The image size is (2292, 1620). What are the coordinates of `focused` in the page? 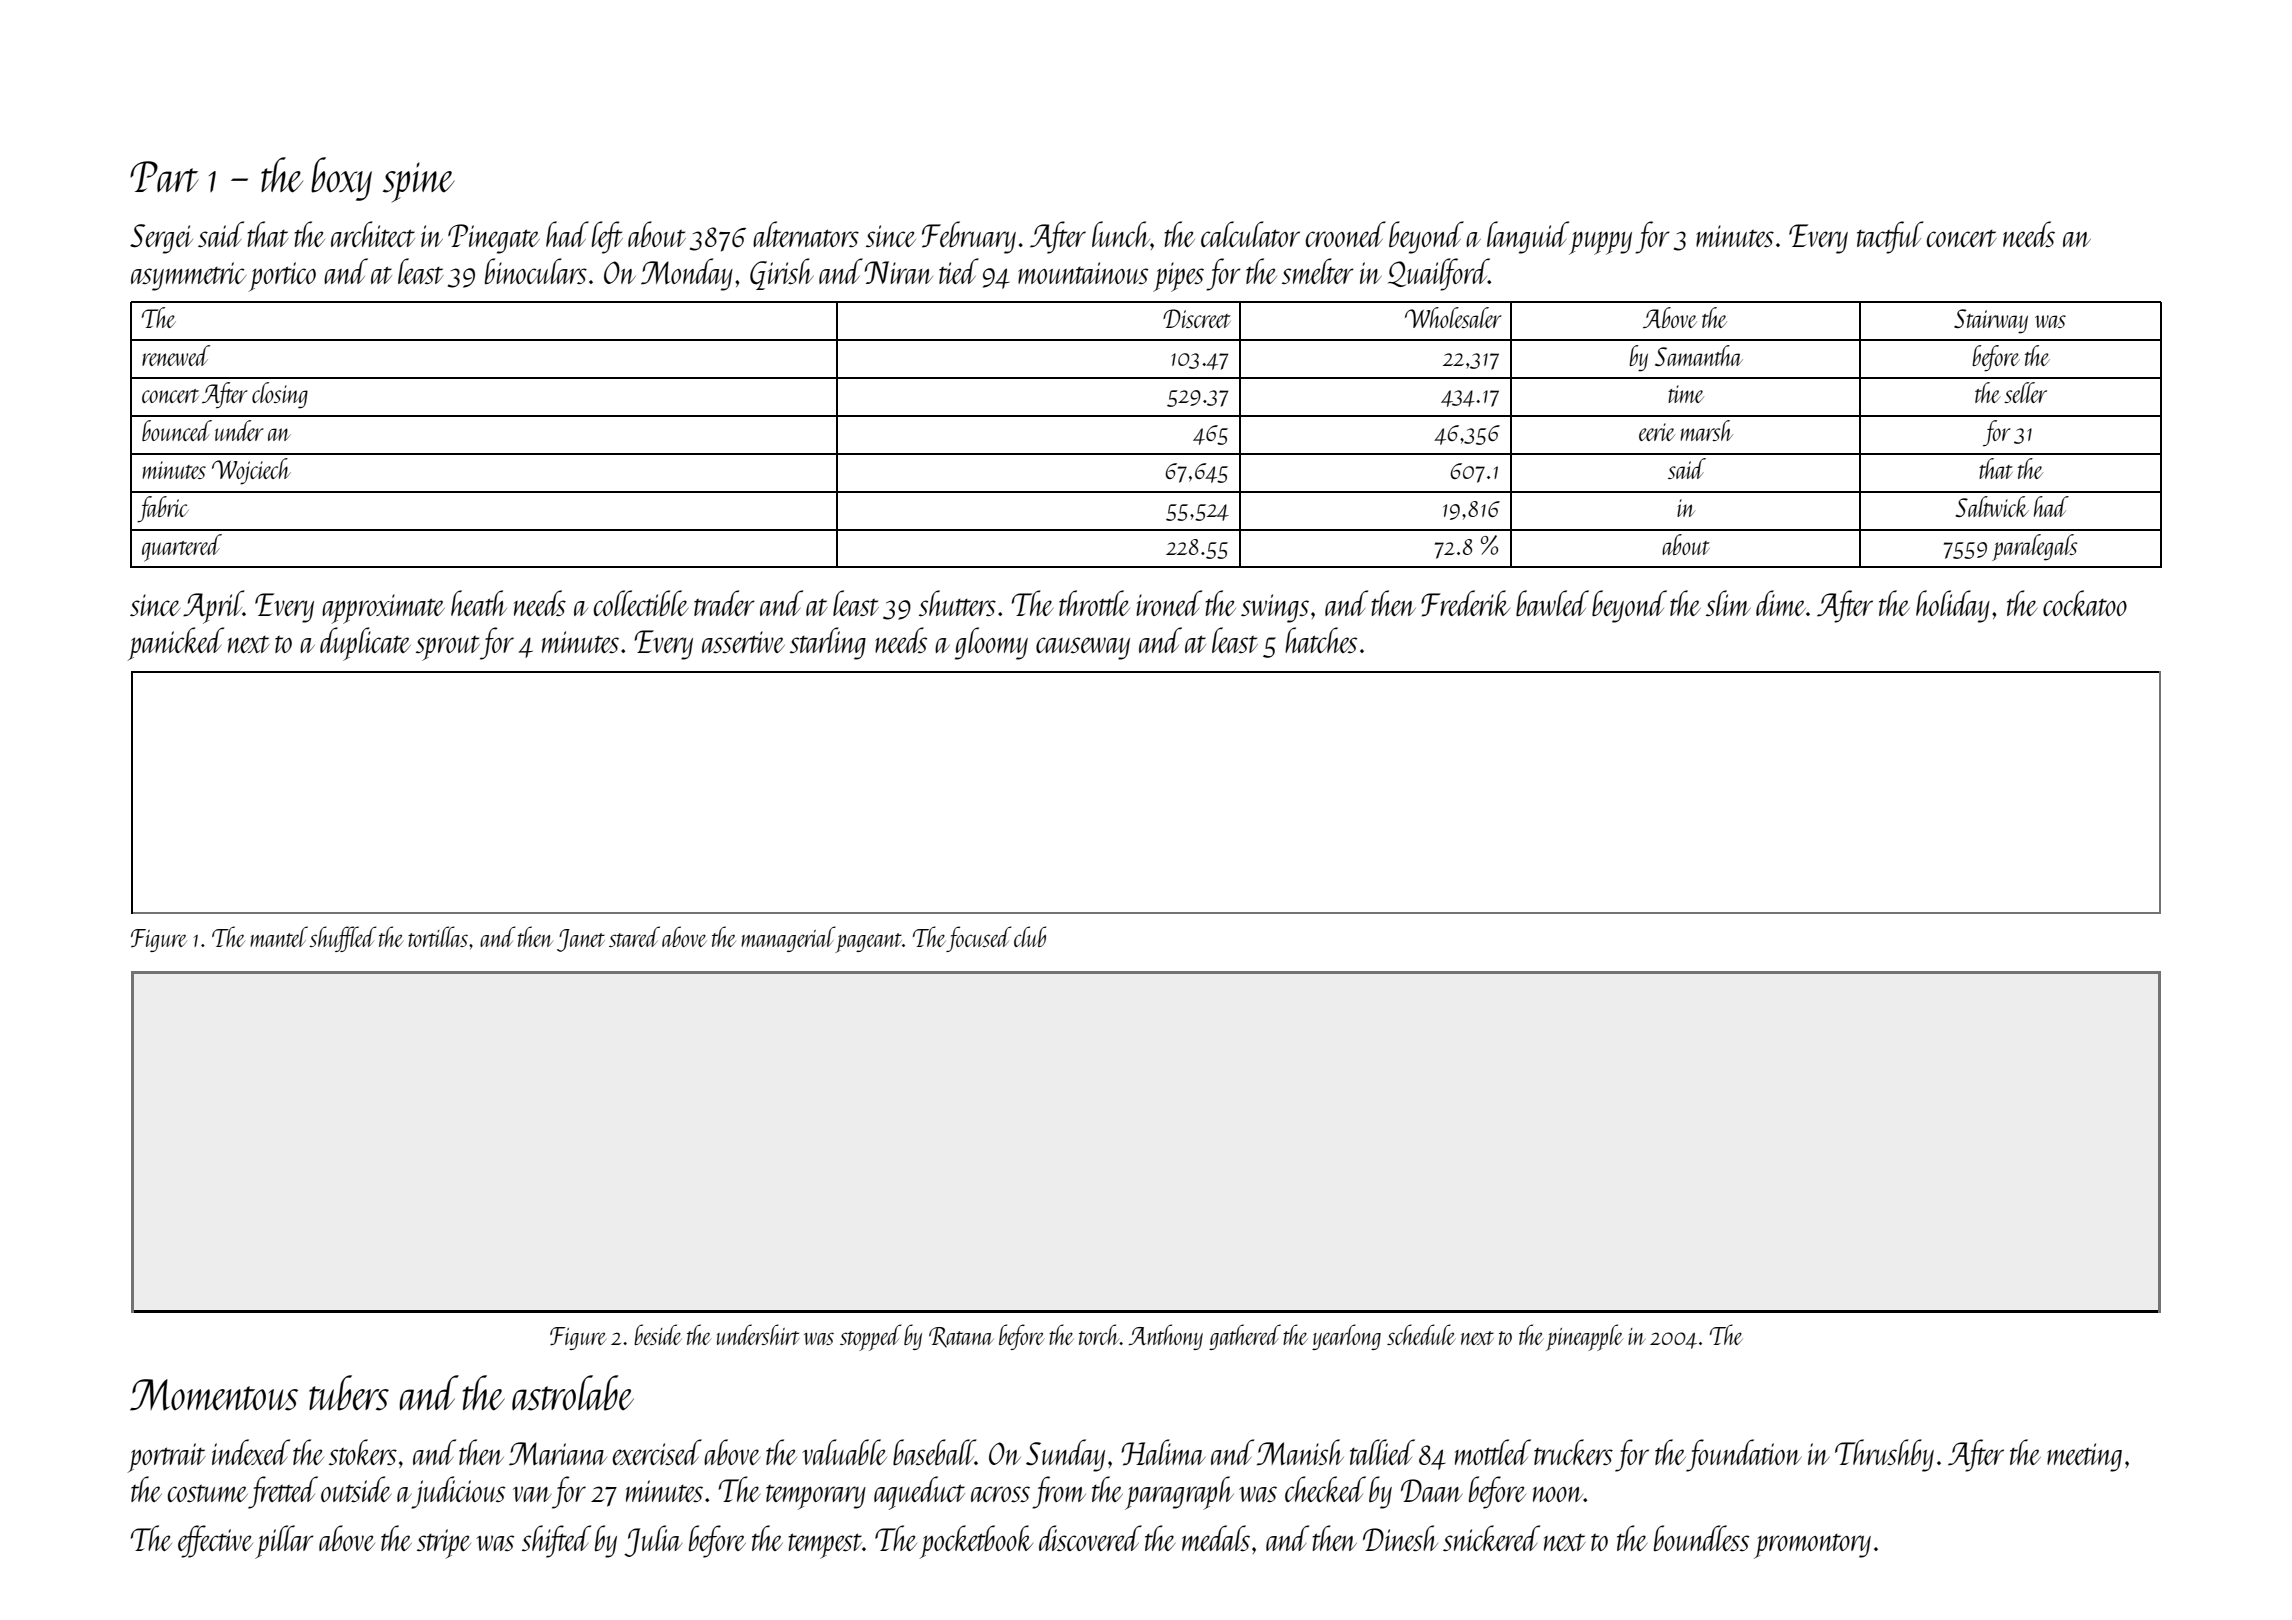 It's located at (979, 939).
